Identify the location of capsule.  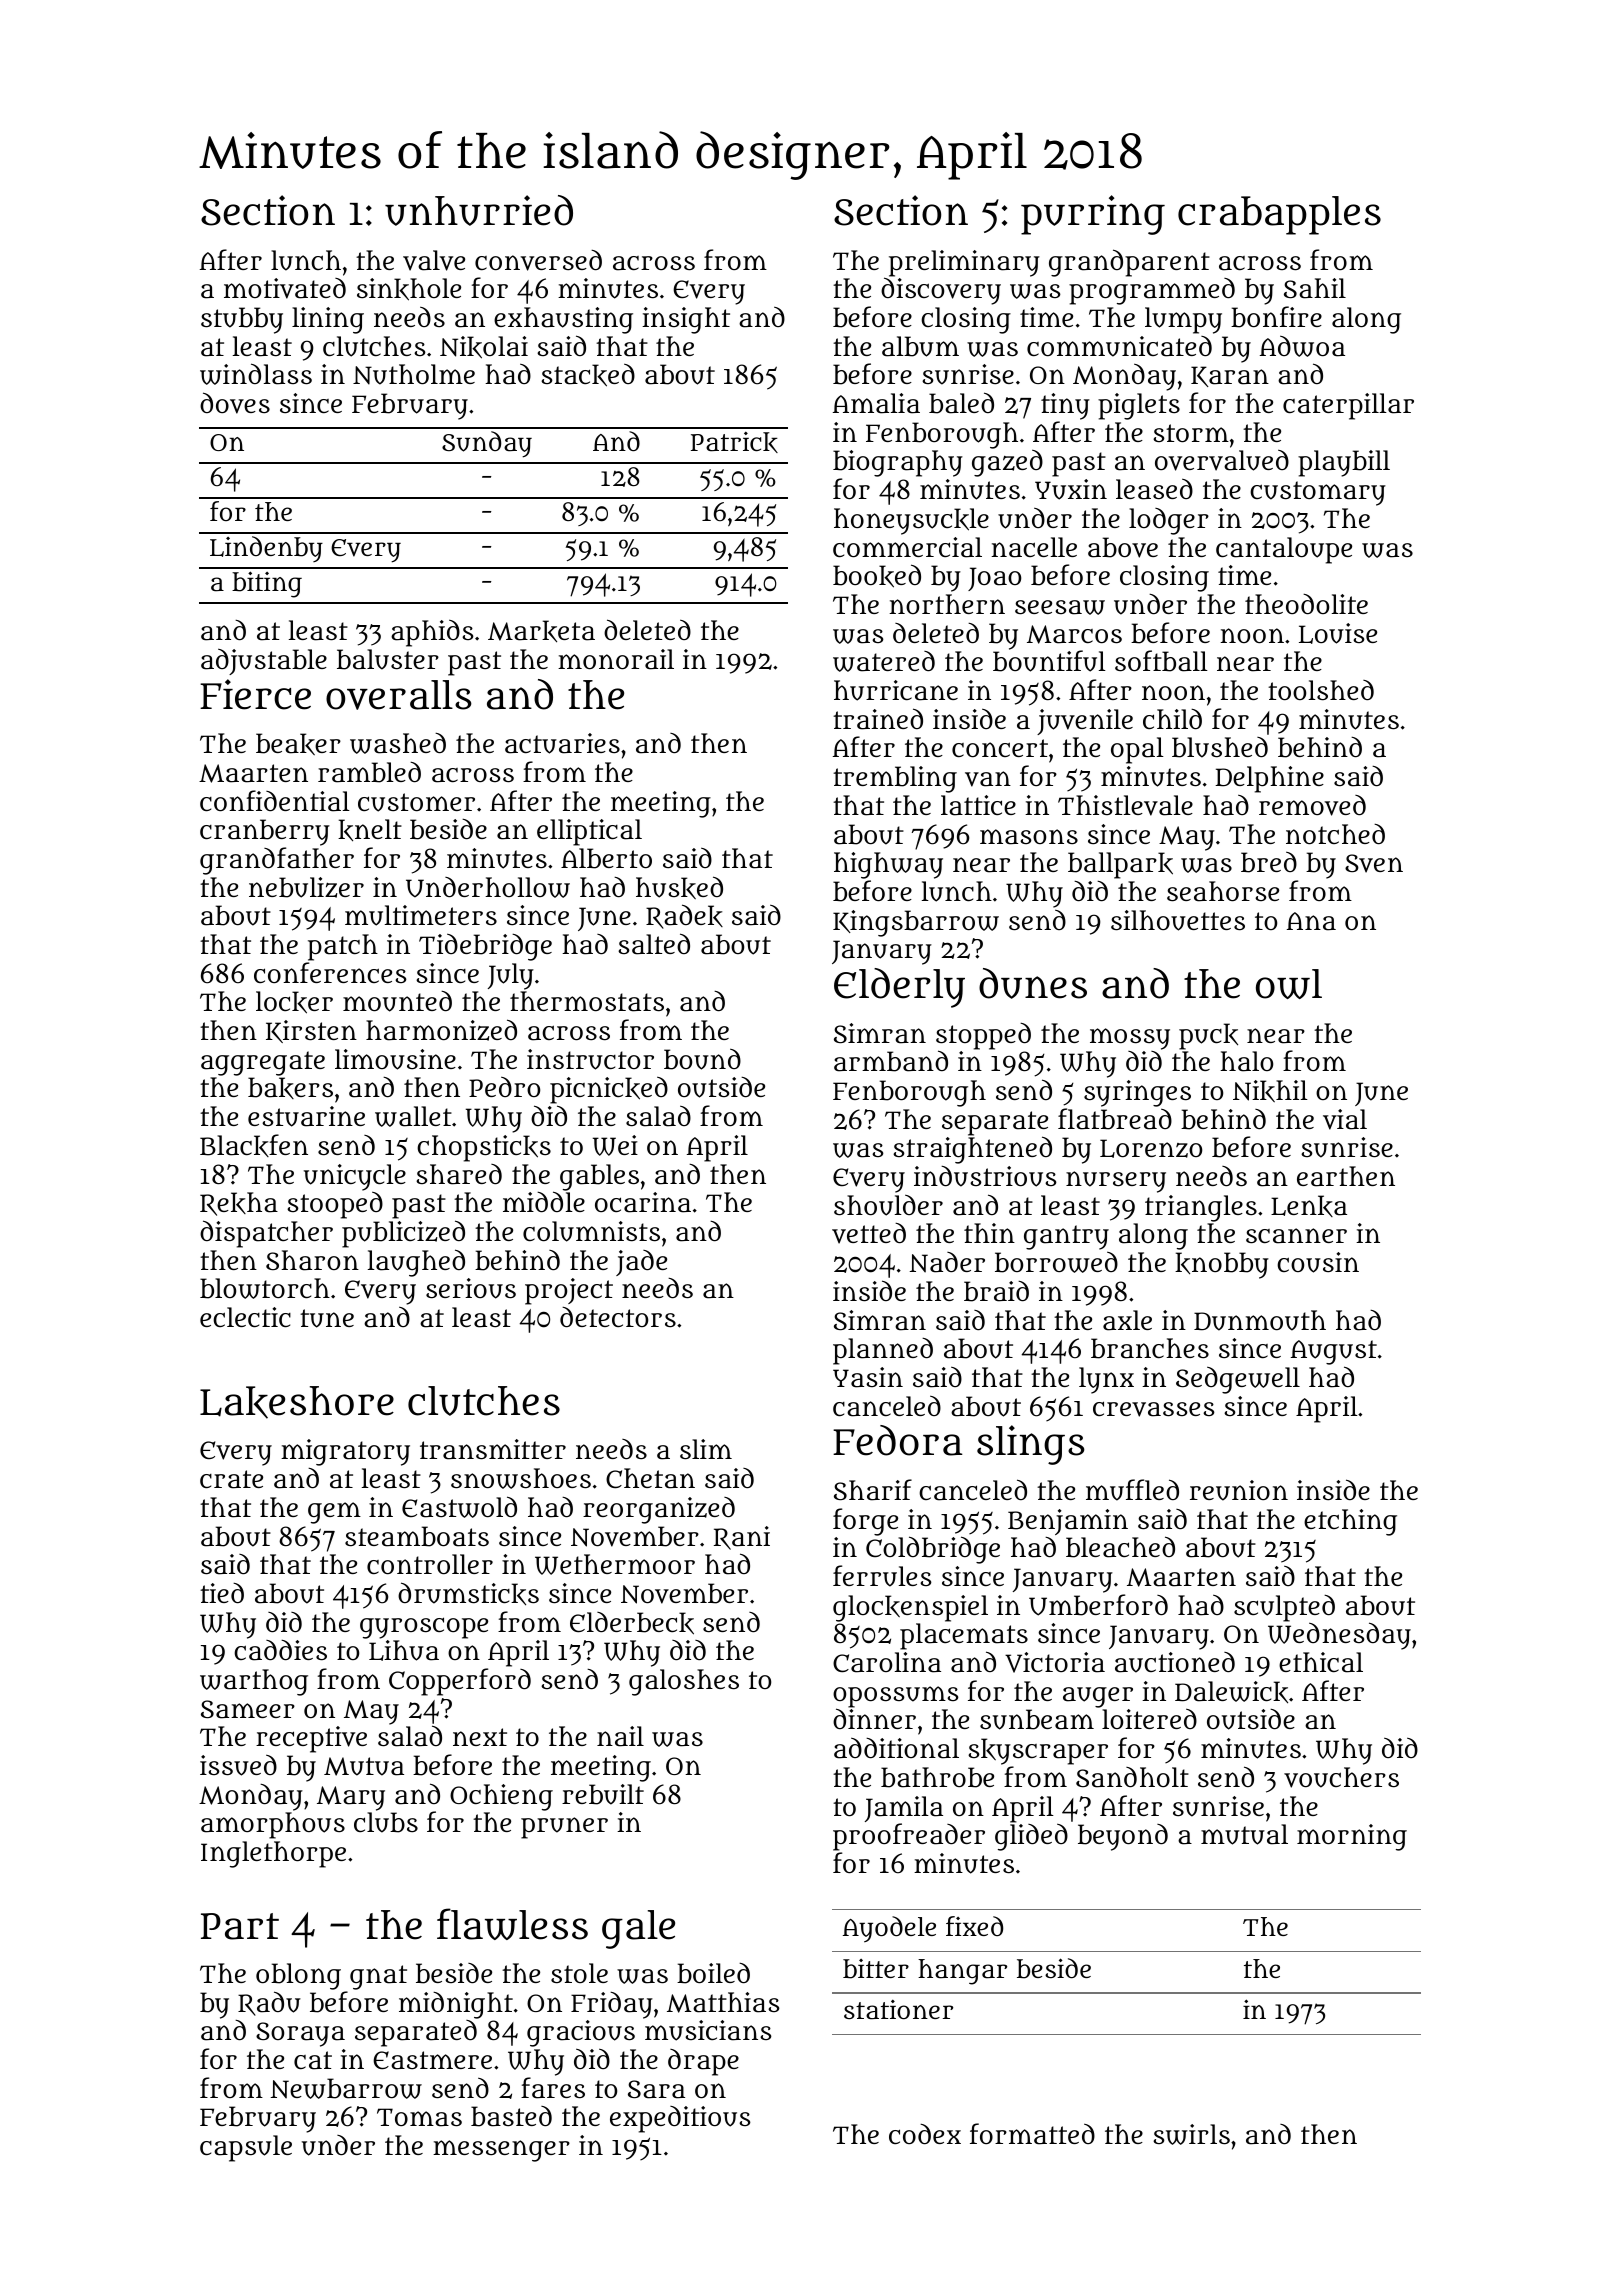
(246, 2148).
